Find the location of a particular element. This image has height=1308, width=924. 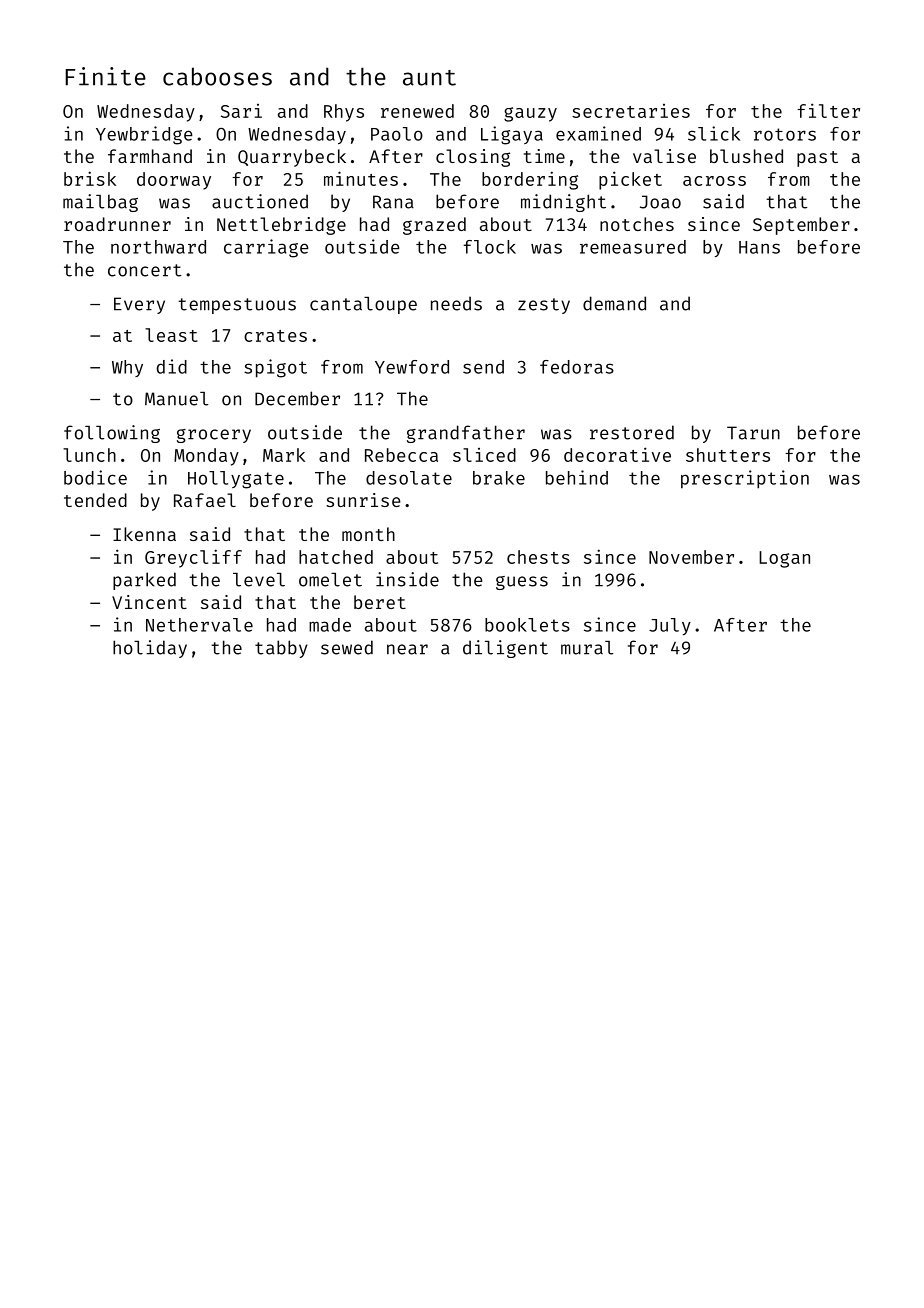

secretaries is located at coordinates (631, 111).
